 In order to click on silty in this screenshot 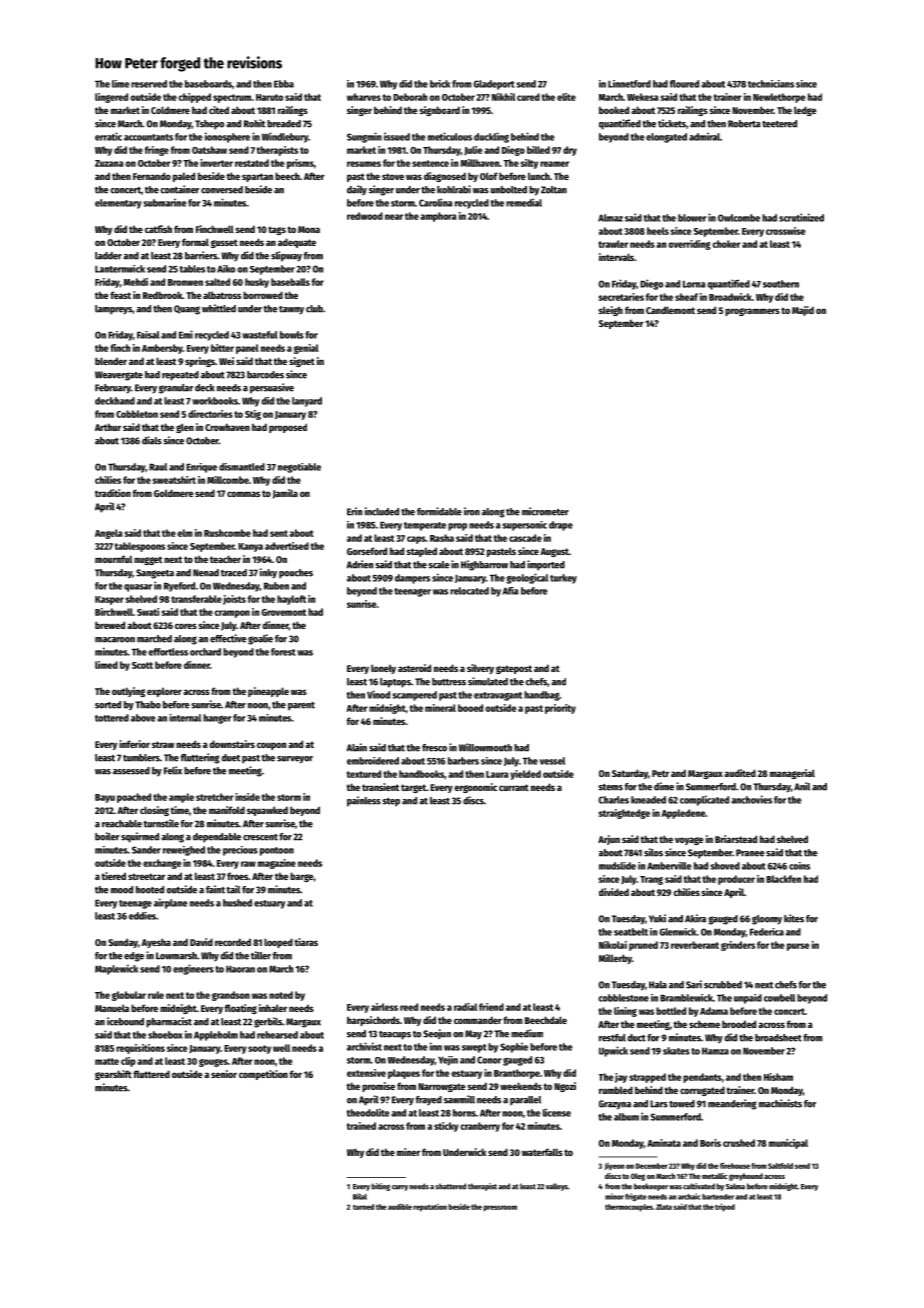, I will do `click(529, 164)`.
